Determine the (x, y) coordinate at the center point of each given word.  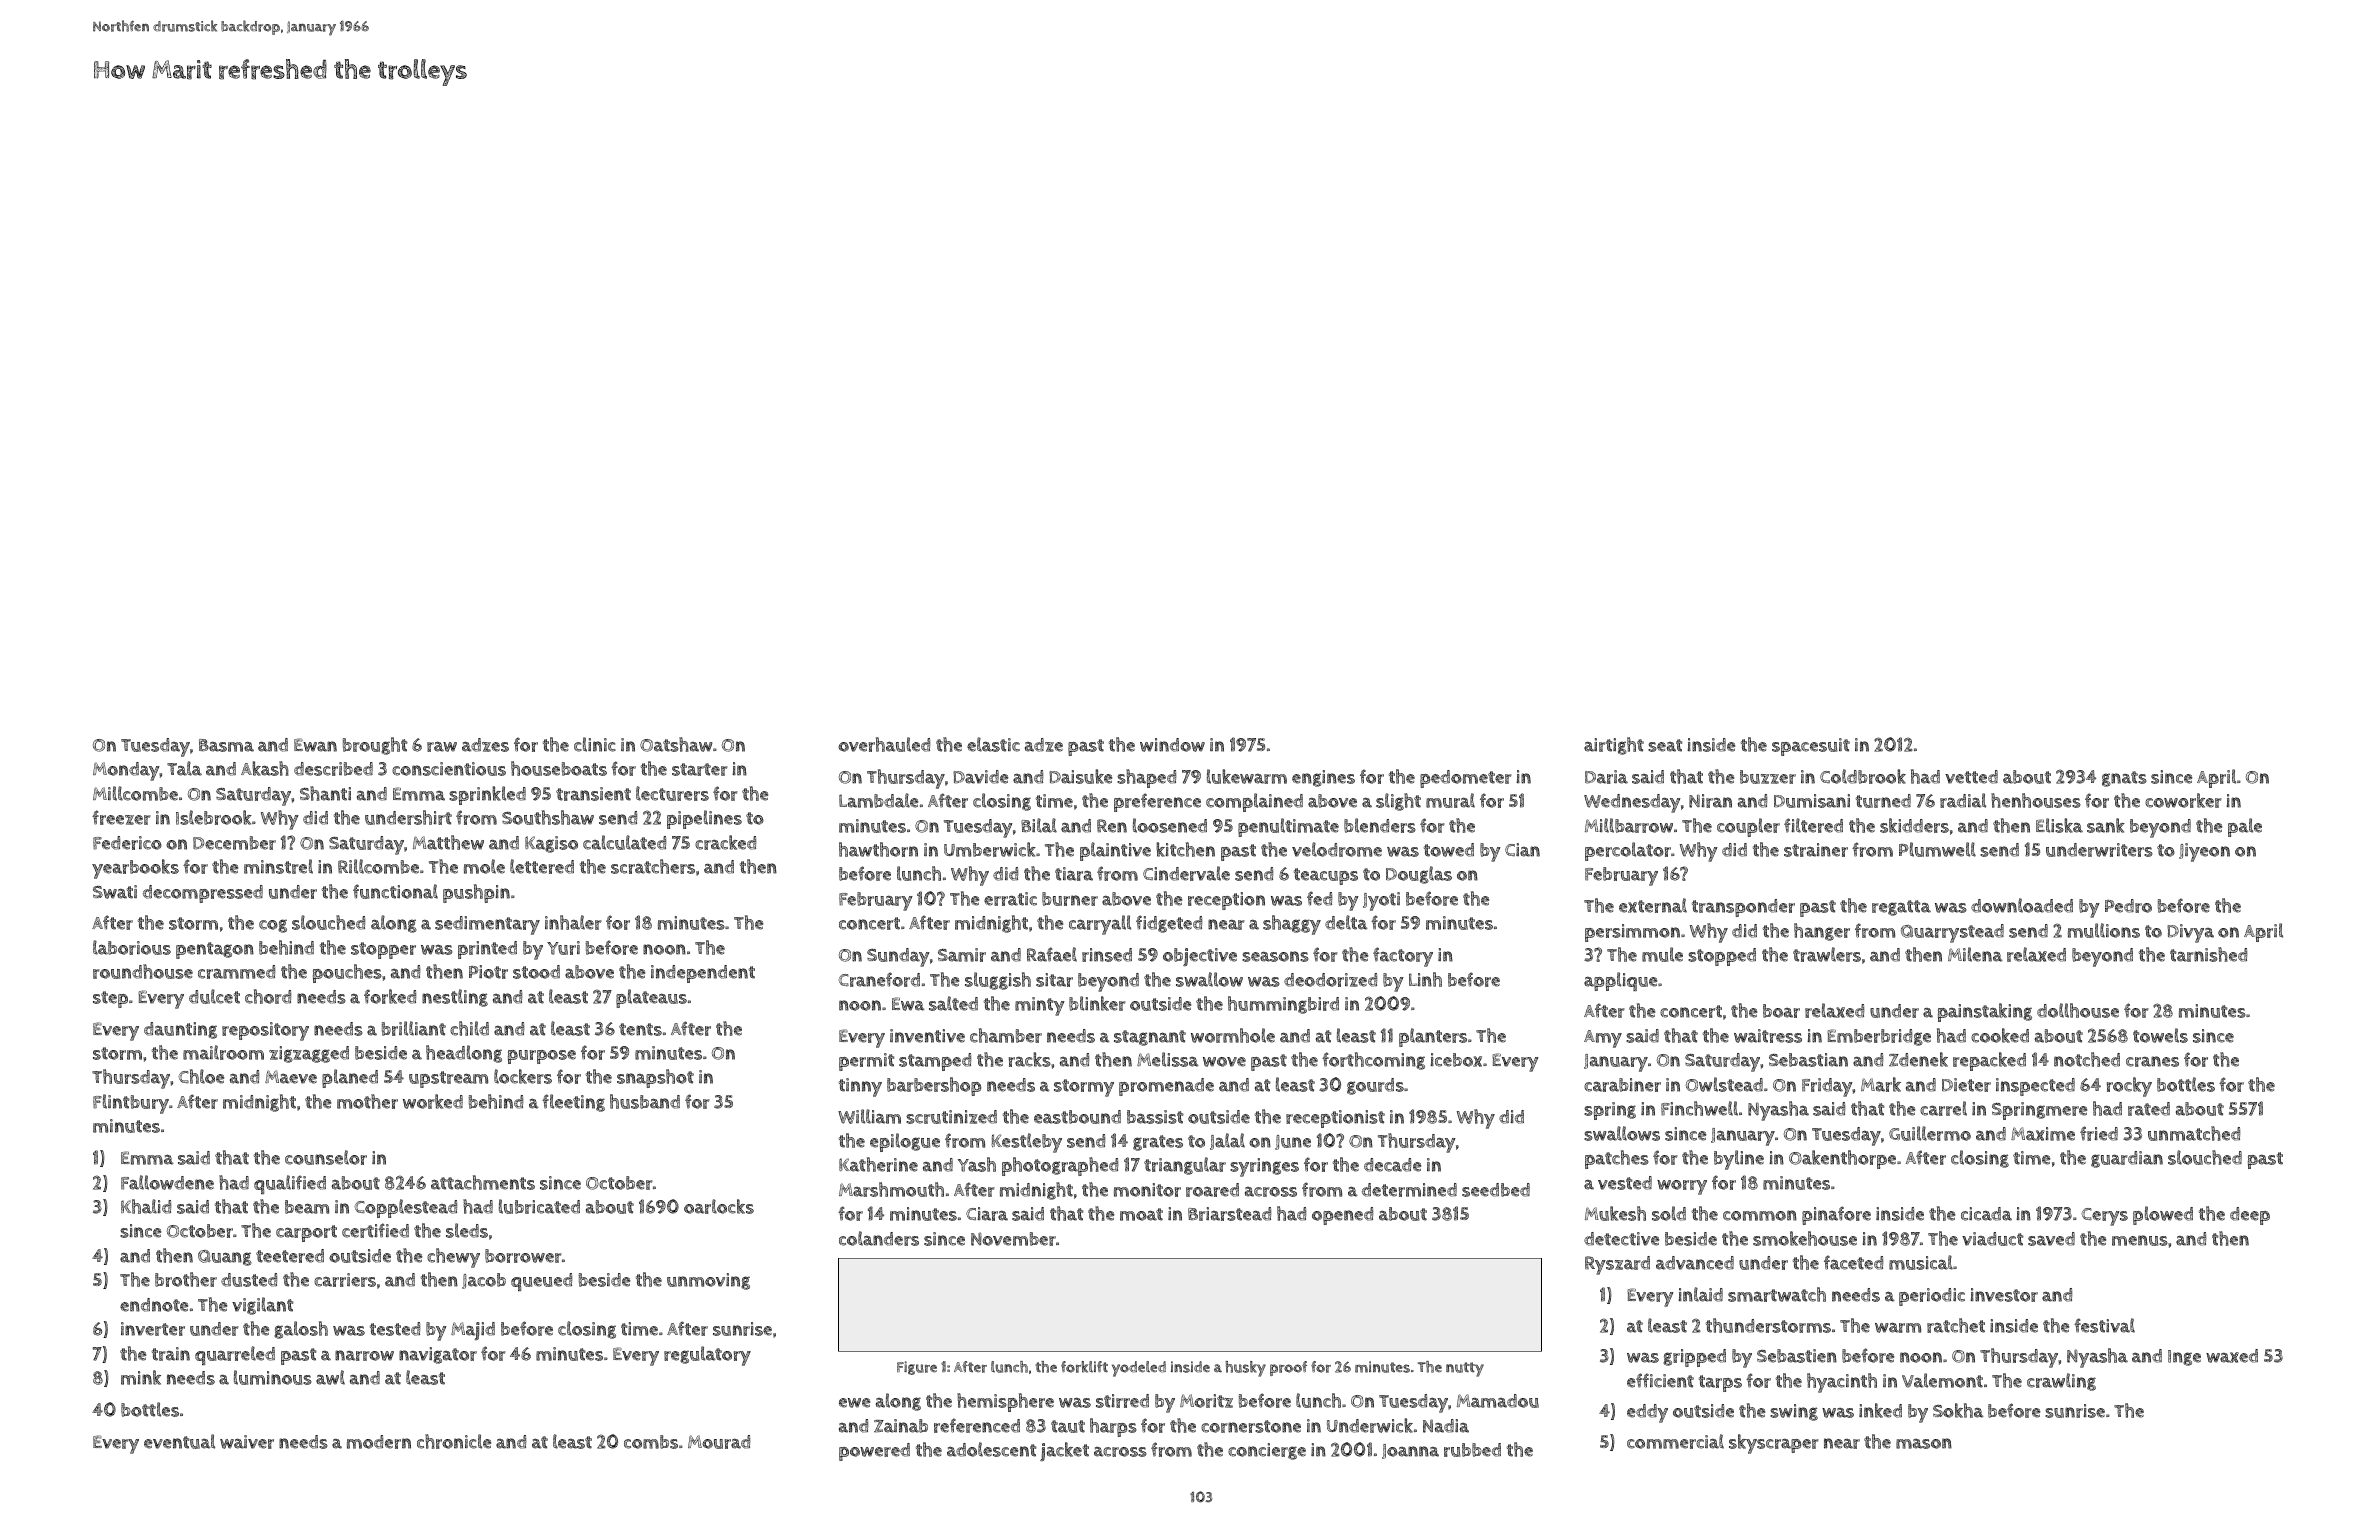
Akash (265, 768)
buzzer (1768, 777)
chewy (453, 1258)
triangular (1185, 1166)
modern (379, 1442)
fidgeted (1169, 924)
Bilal (1039, 825)
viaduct (1993, 1239)
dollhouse (2078, 1010)
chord (268, 996)
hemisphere (1005, 1402)
